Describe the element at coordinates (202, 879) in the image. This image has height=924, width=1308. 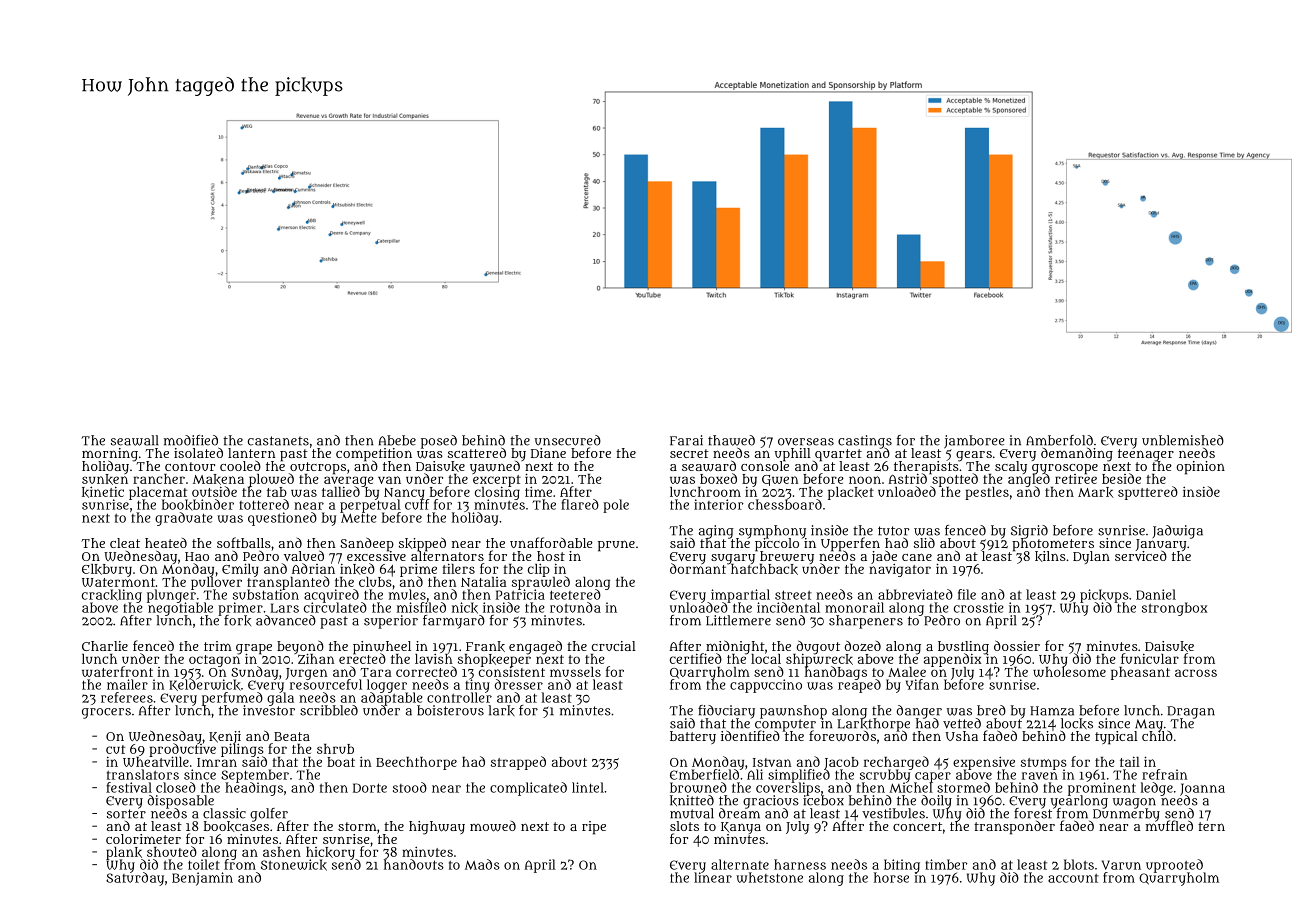
I see `Benjamin` at that location.
